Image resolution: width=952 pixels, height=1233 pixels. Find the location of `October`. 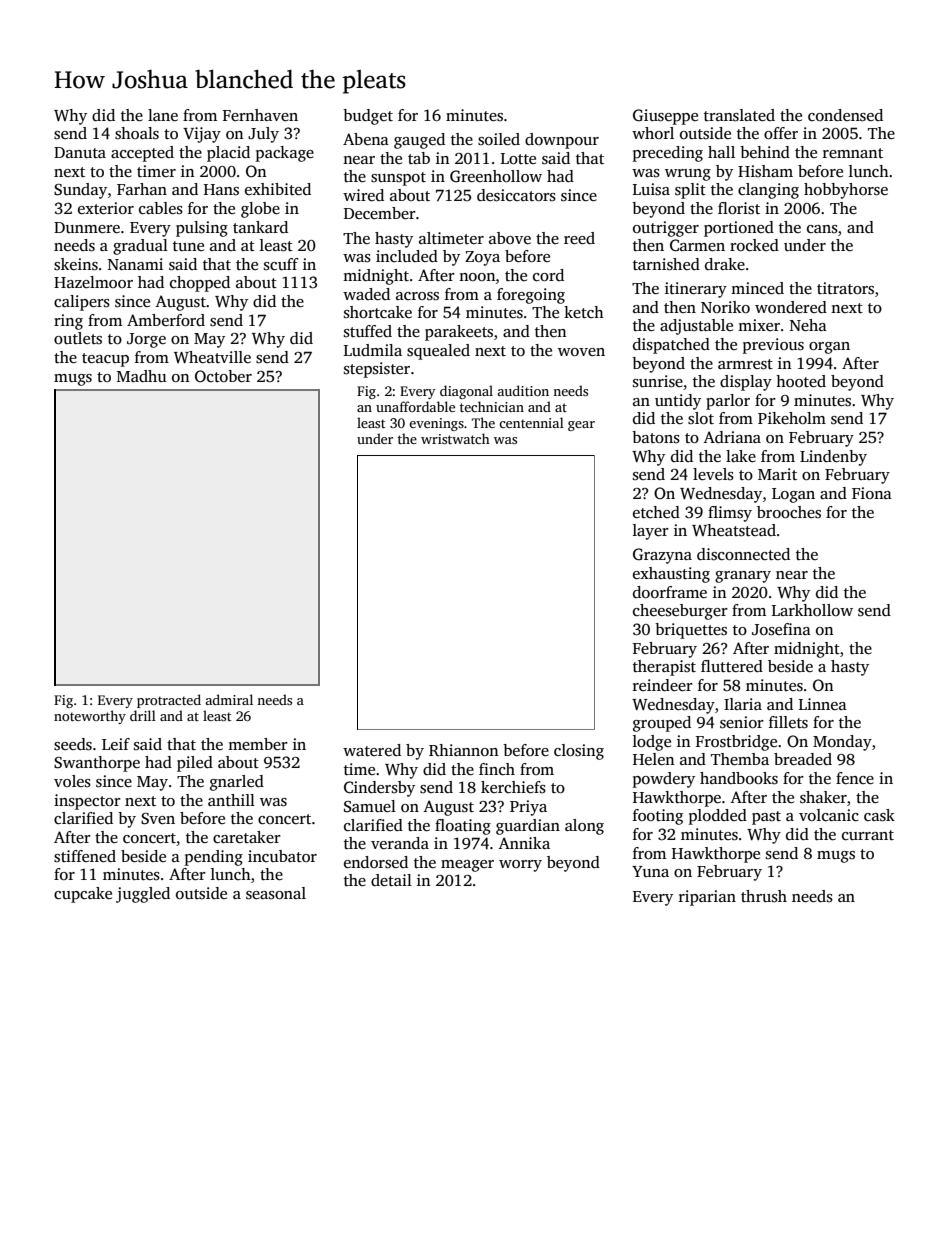

October is located at coordinates (223, 376).
